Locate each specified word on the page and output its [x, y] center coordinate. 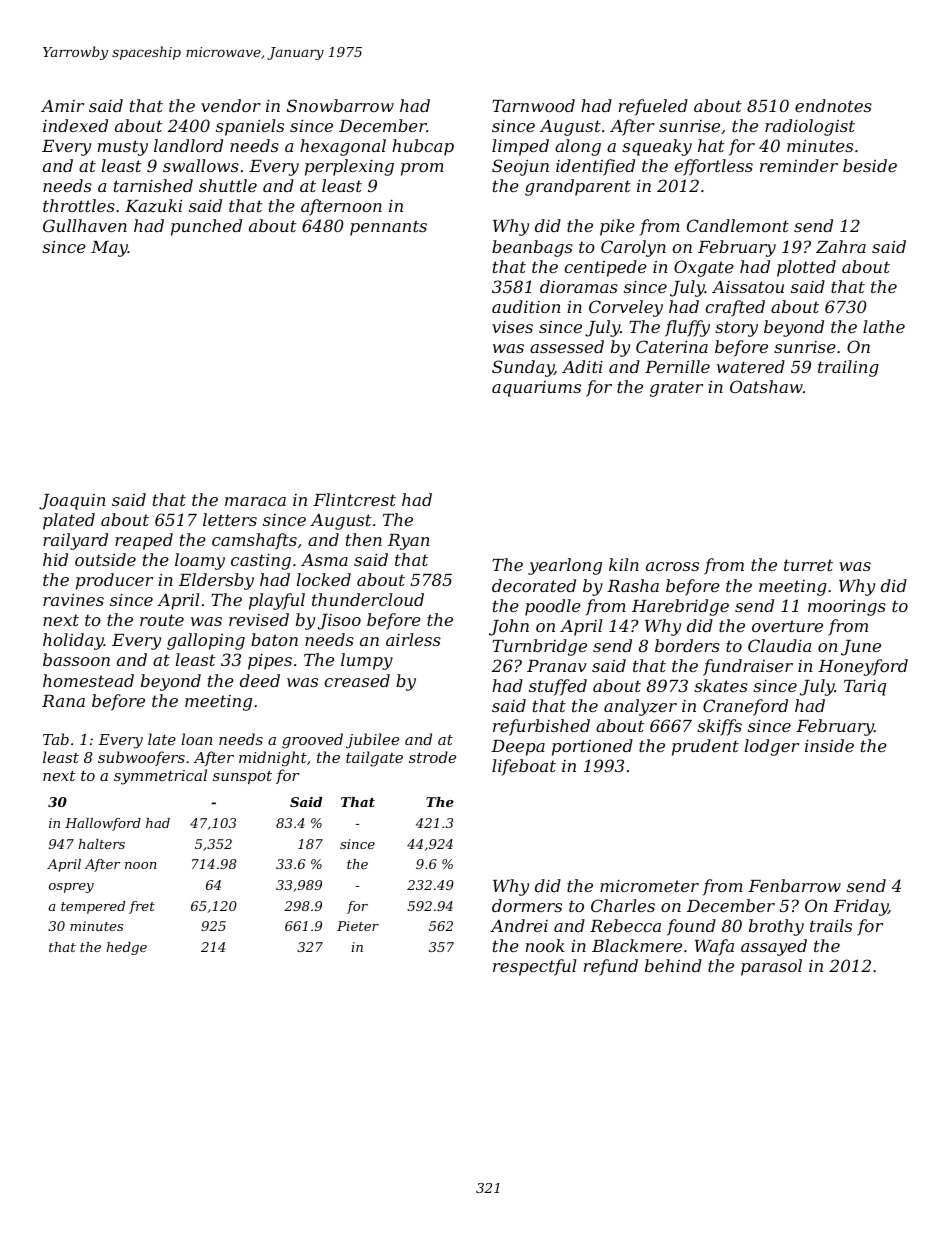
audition [526, 306]
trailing [848, 368]
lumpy [367, 661]
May [109, 249]
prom [422, 169]
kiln [624, 564]
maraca [255, 501]
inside [829, 745]
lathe [884, 326]
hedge [126, 948]
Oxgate [704, 268]
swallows [201, 165]
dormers [527, 905]
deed [260, 680]
